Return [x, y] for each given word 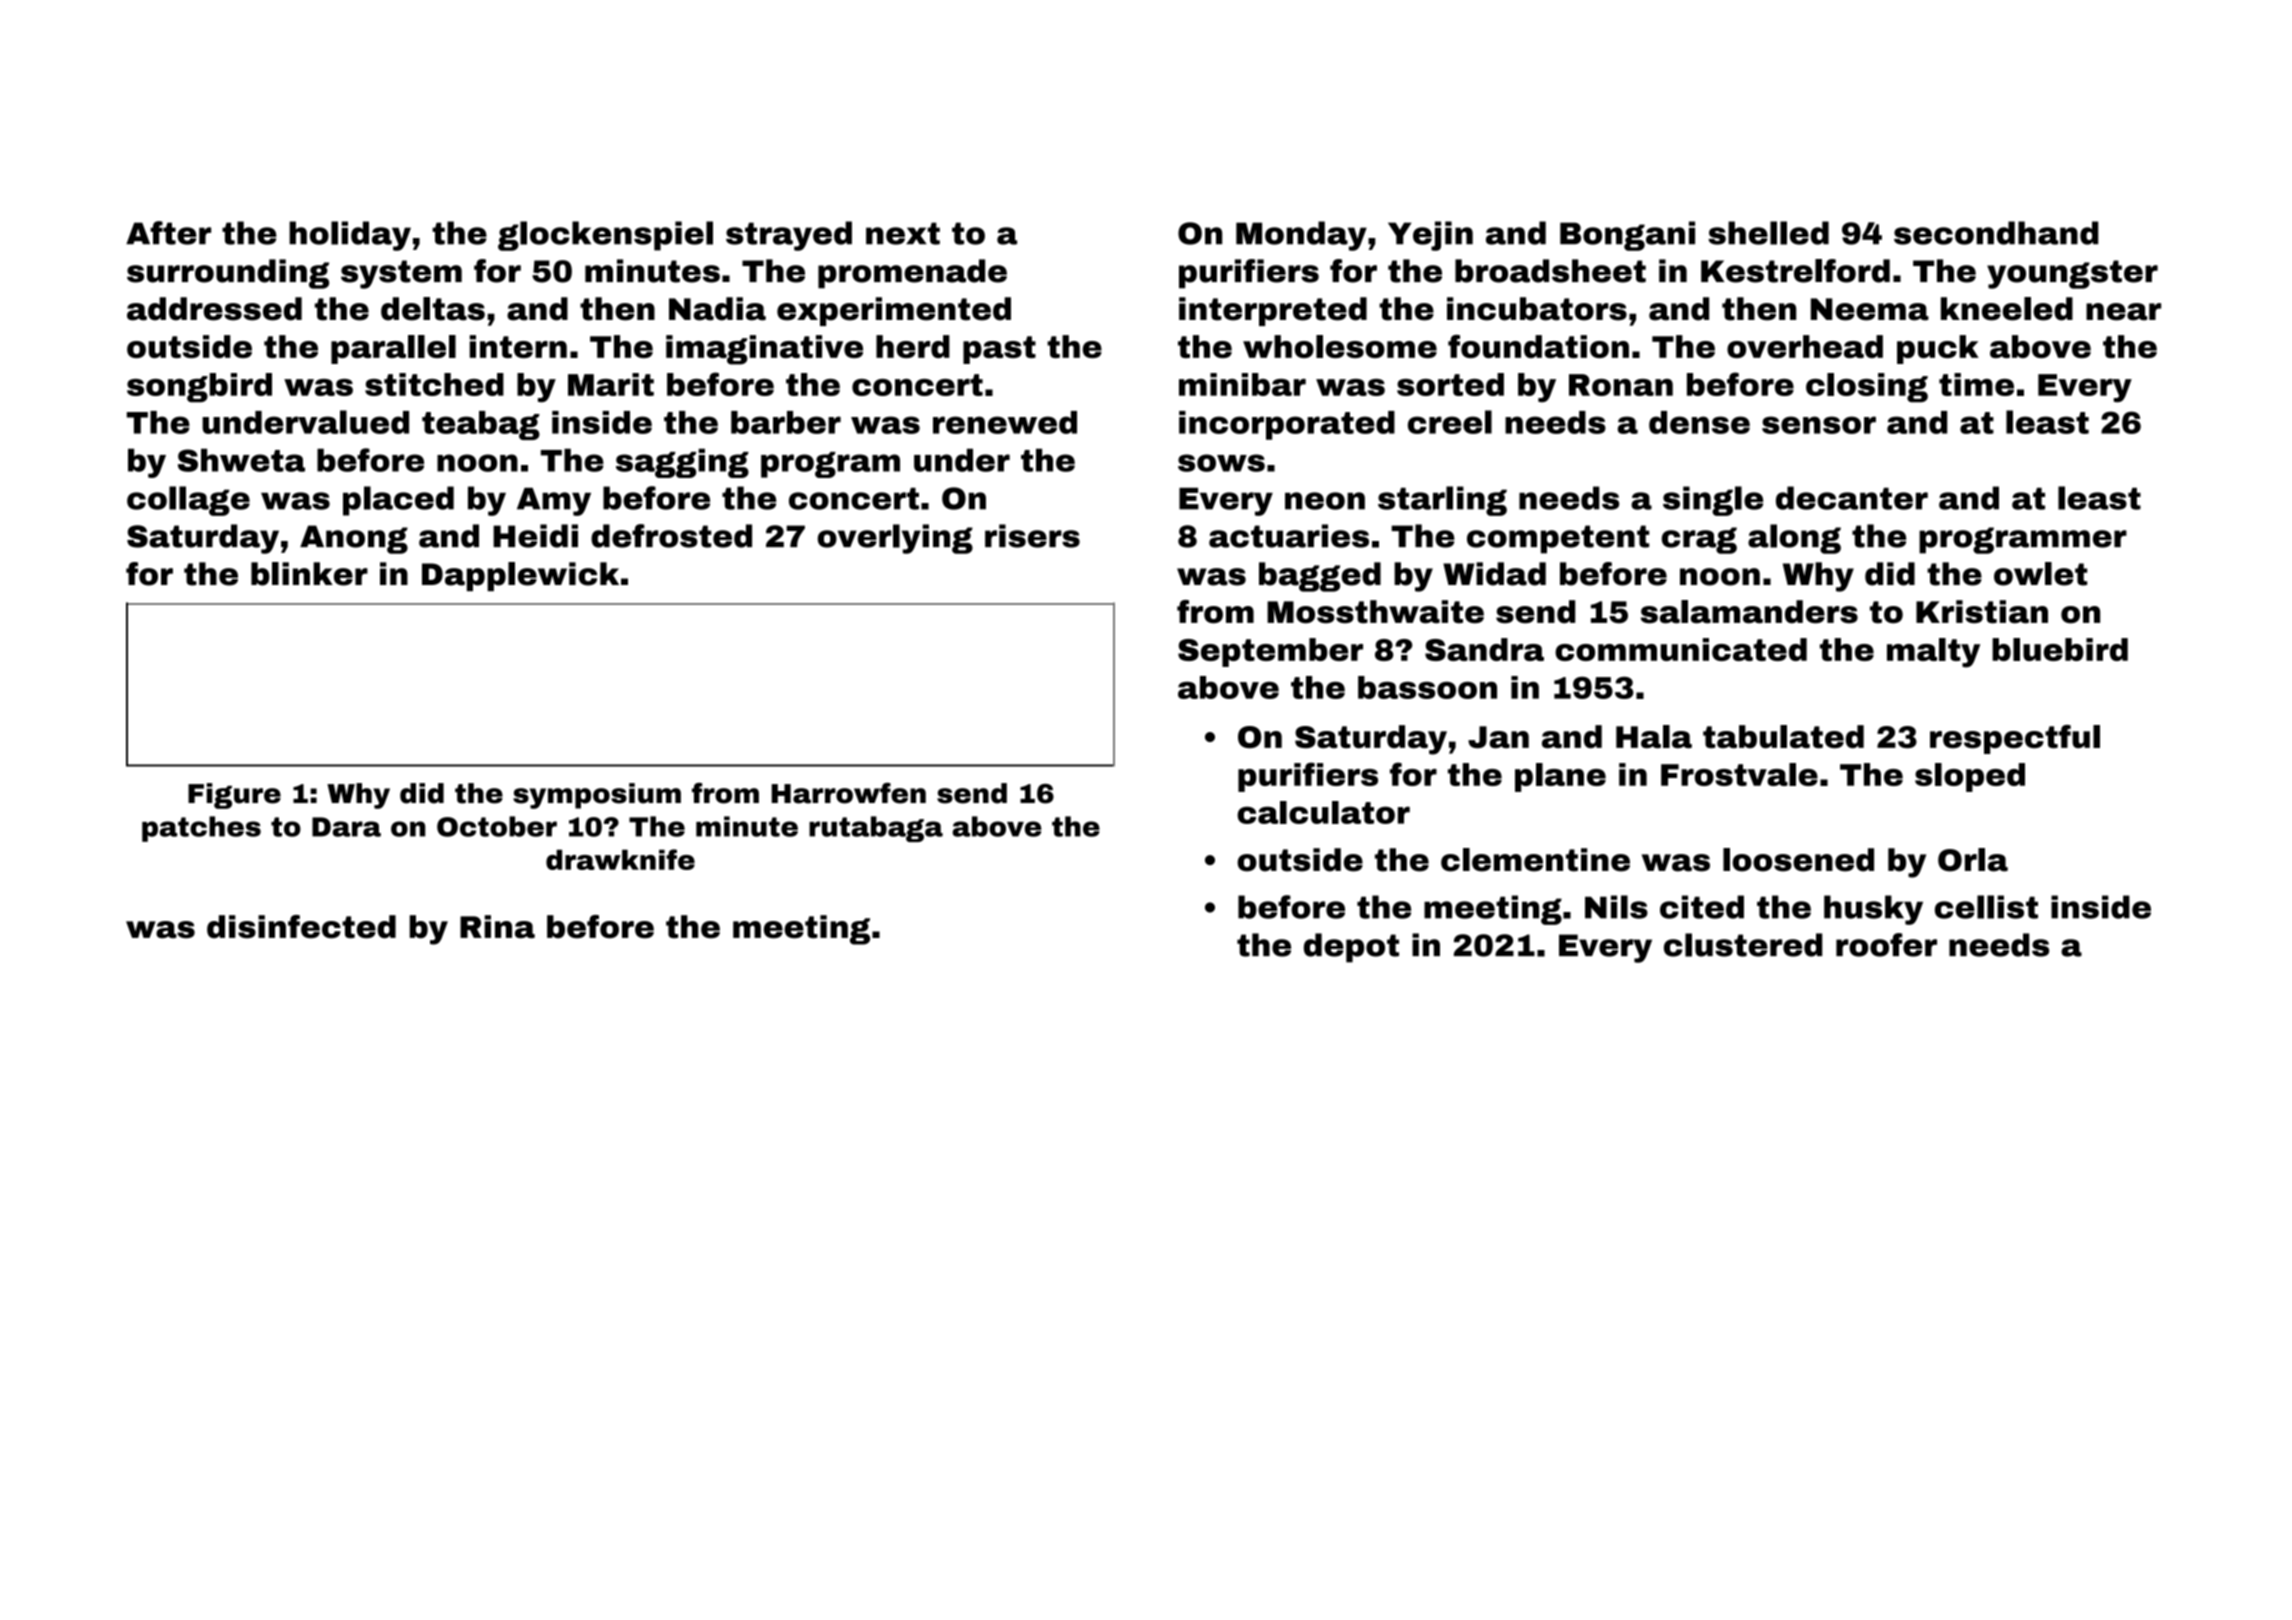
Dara [346, 827]
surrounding [228, 274]
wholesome [1340, 346]
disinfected [301, 927]
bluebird [2060, 649]
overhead [1805, 346]
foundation [1538, 346]
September [1270, 652]
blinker [309, 574]
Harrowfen [848, 793]
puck [1938, 349]
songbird [199, 388]
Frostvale [1739, 774]
